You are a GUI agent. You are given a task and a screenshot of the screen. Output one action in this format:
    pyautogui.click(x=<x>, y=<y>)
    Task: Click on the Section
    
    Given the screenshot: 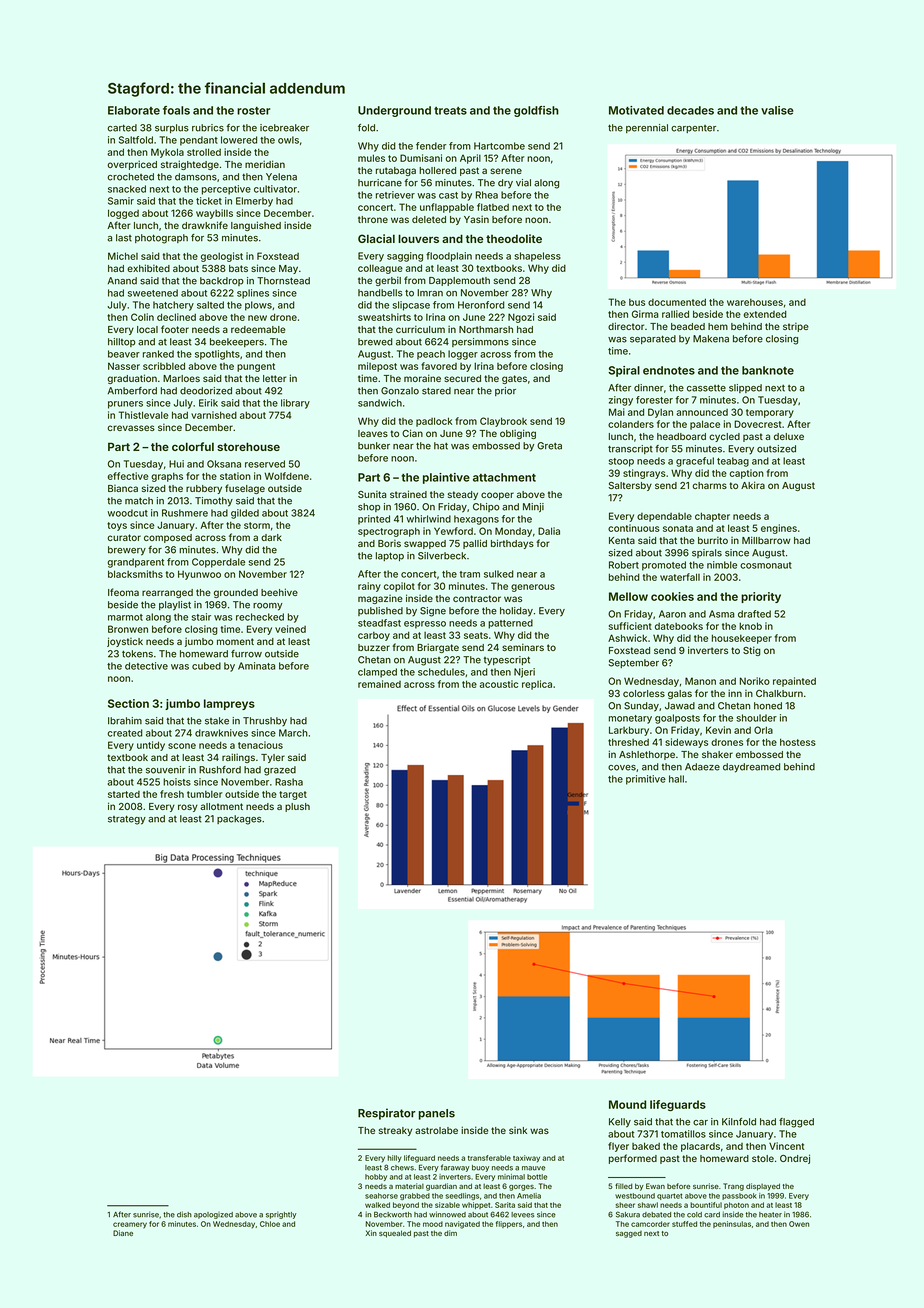 What is the action you would take?
    pyautogui.click(x=128, y=703)
